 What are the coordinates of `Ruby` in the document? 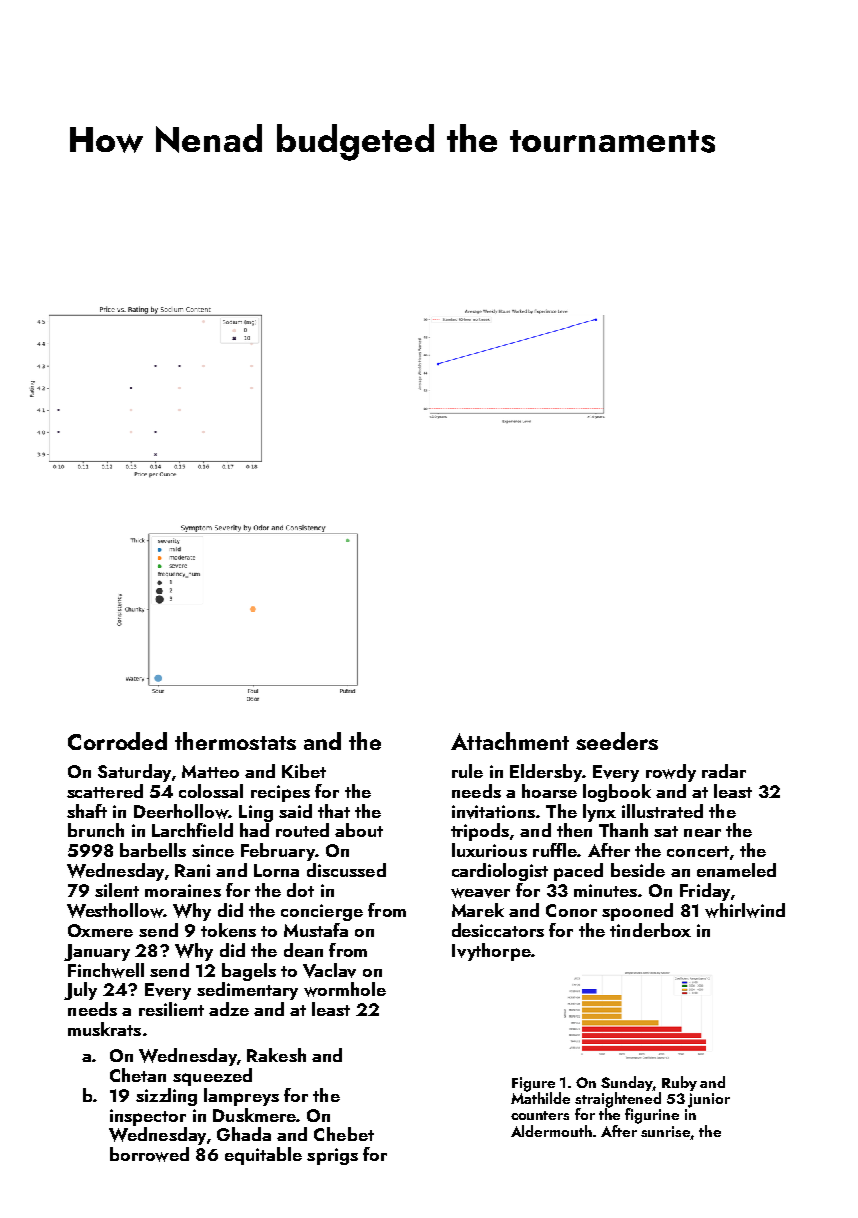 It's located at (679, 1083).
